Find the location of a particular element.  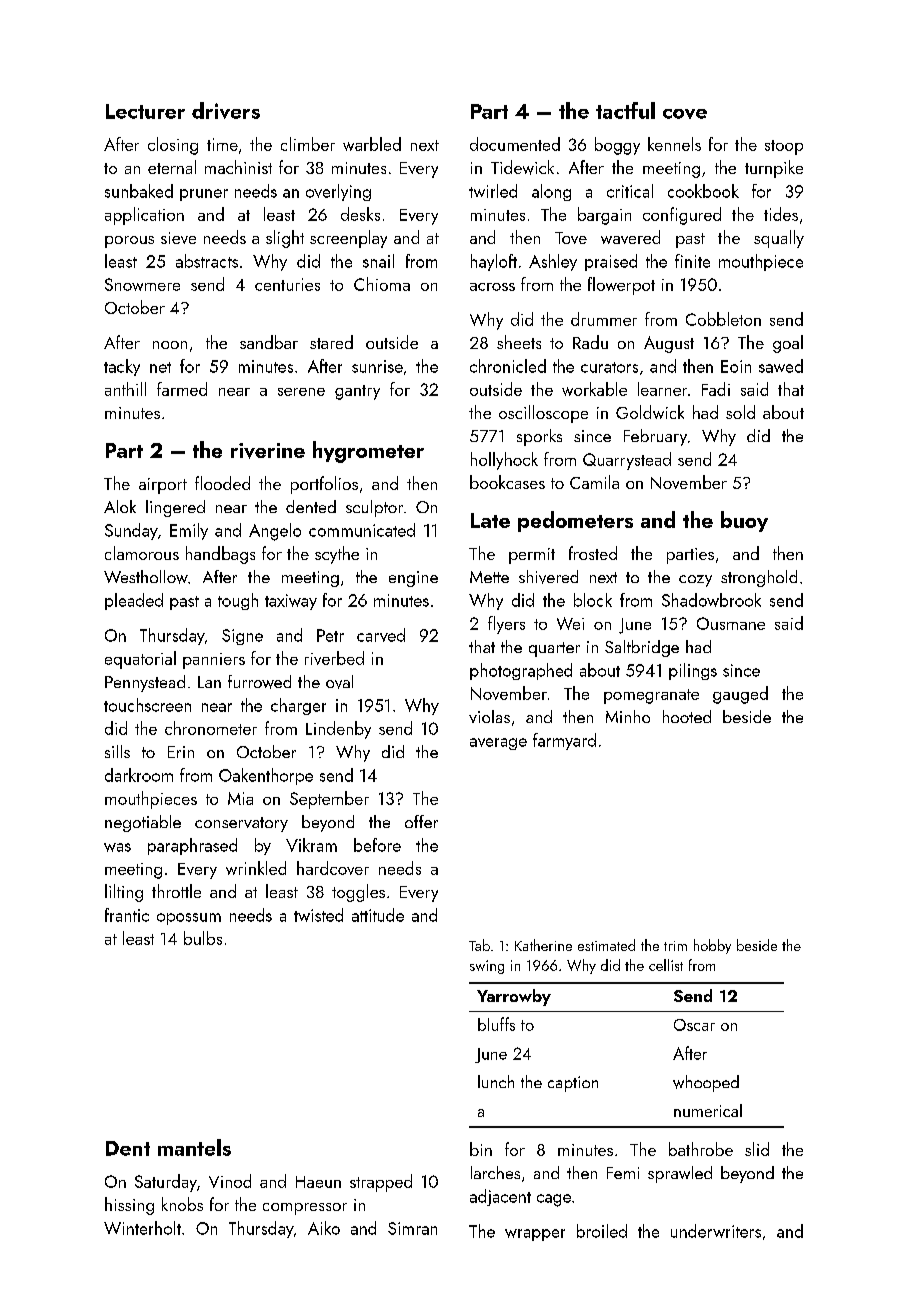

caption is located at coordinates (573, 1084).
